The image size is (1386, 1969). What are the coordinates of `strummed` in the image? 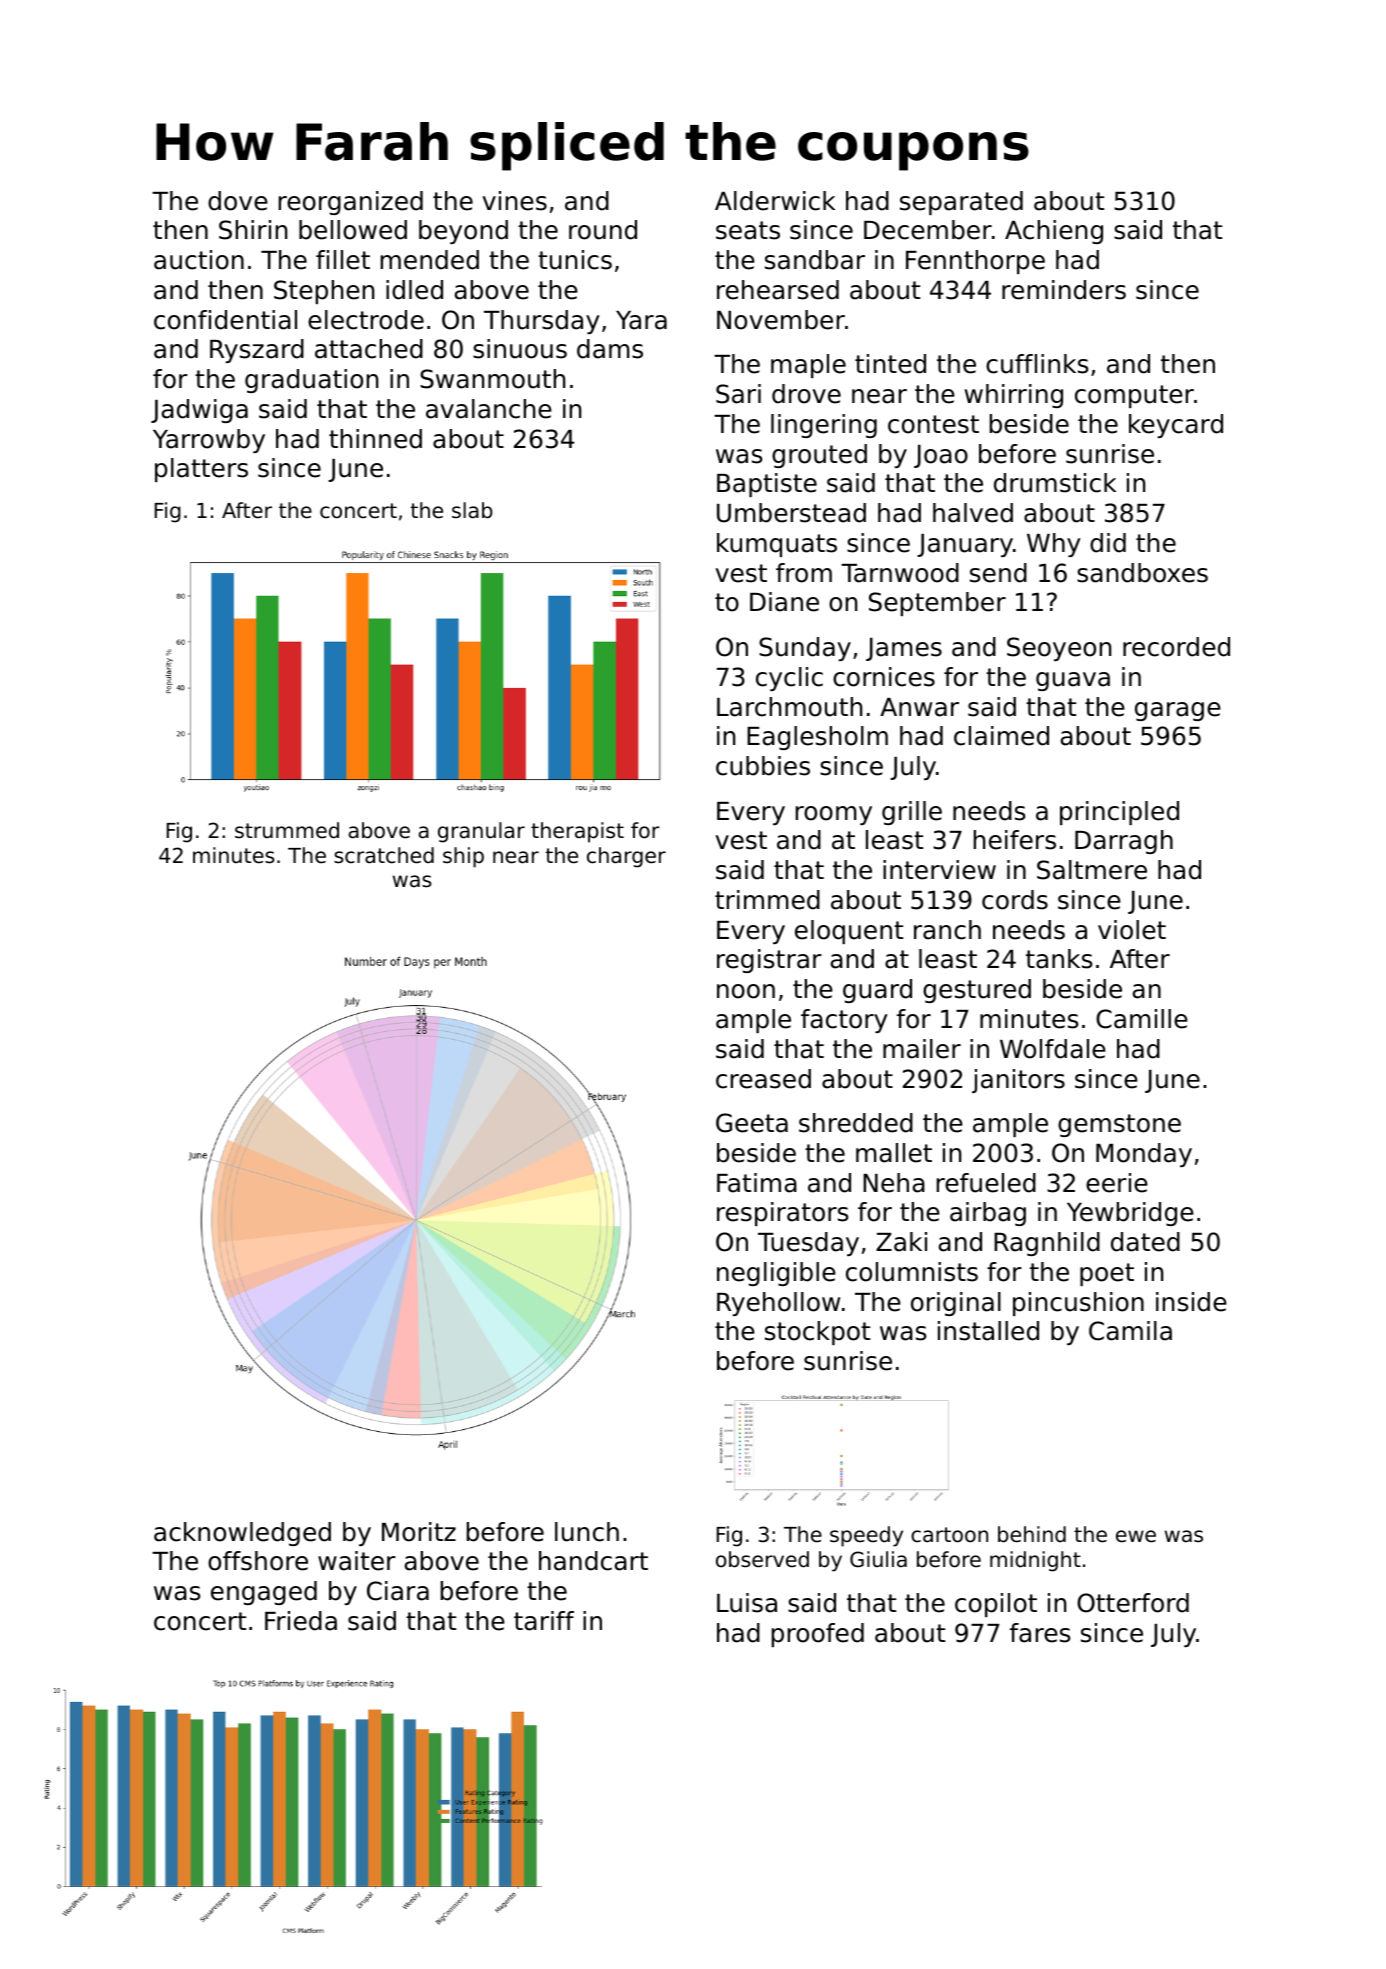 It's located at (287, 830).
